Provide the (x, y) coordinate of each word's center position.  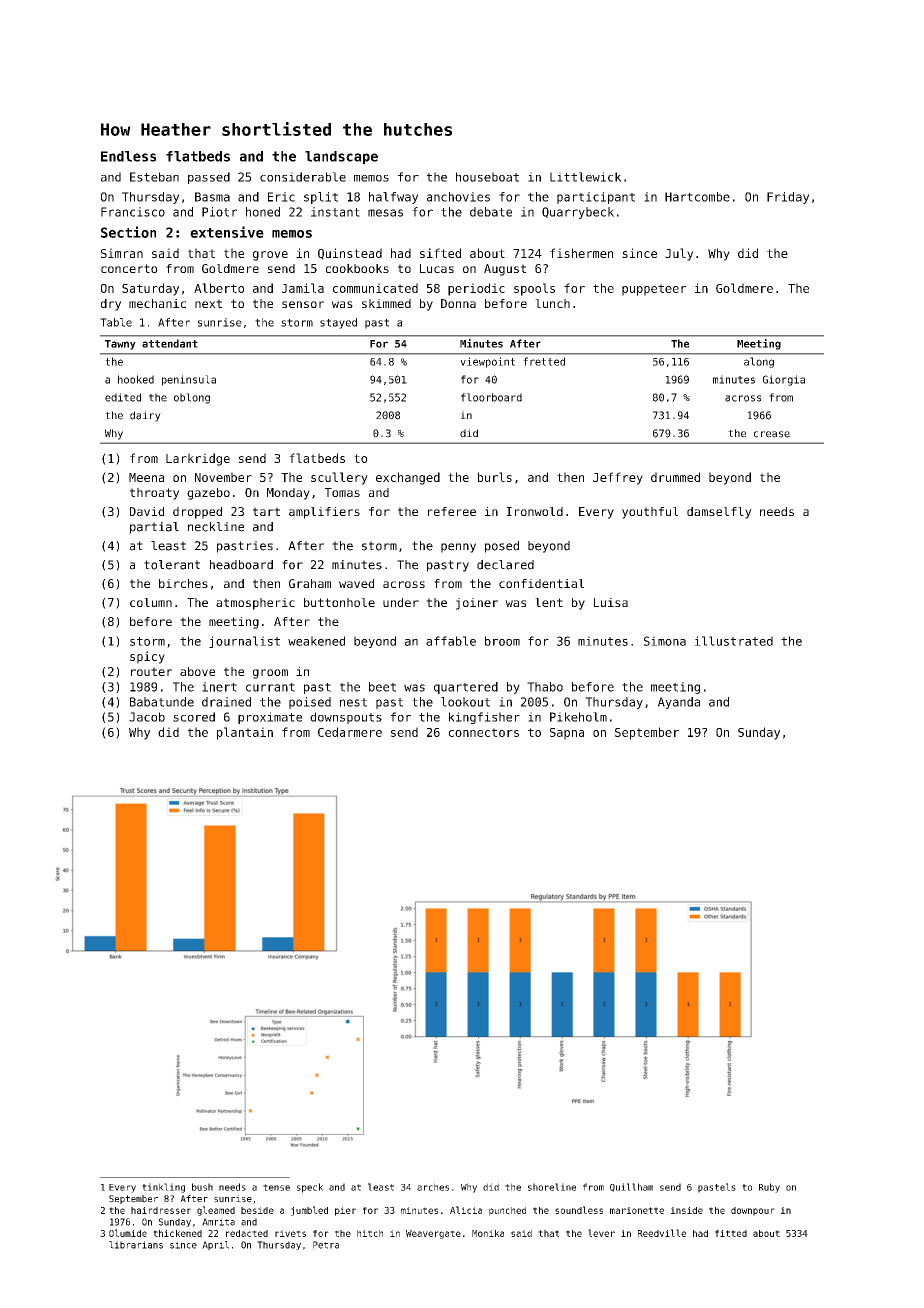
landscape (341, 157)
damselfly (719, 513)
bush (202, 1187)
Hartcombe (697, 197)
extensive (227, 232)
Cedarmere (350, 732)
